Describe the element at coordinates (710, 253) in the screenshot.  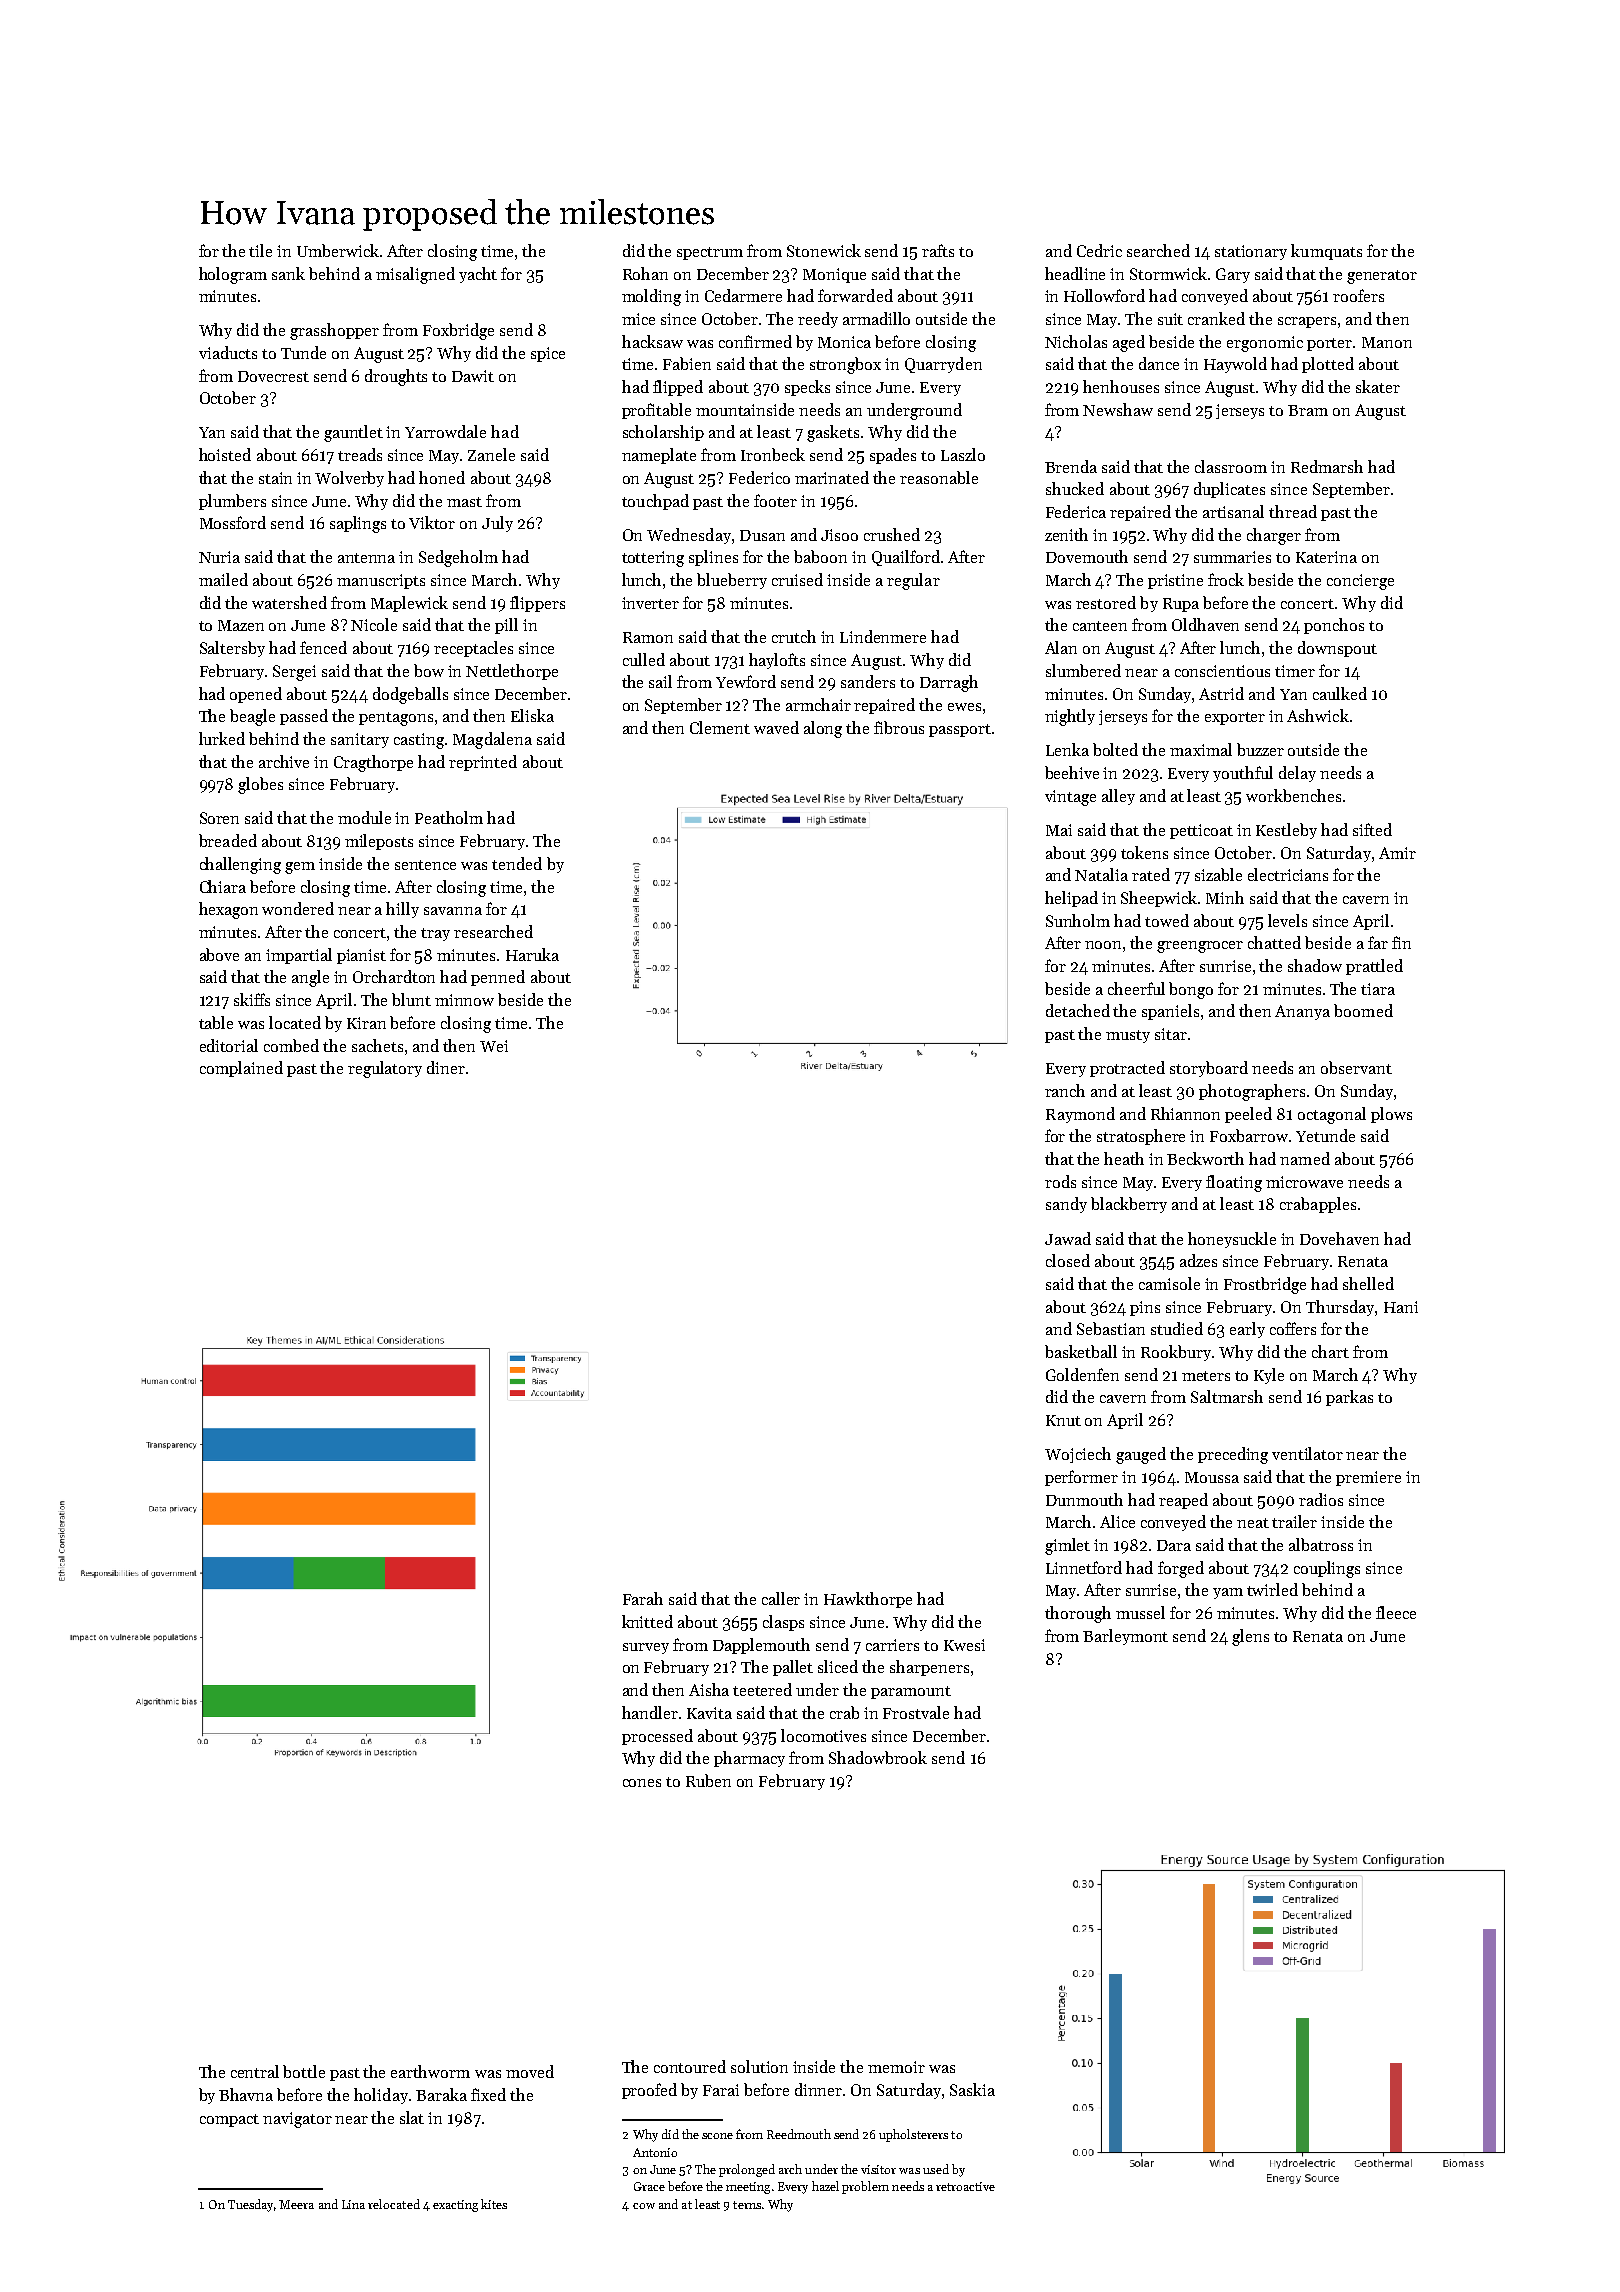
I see `spectrum` at that location.
